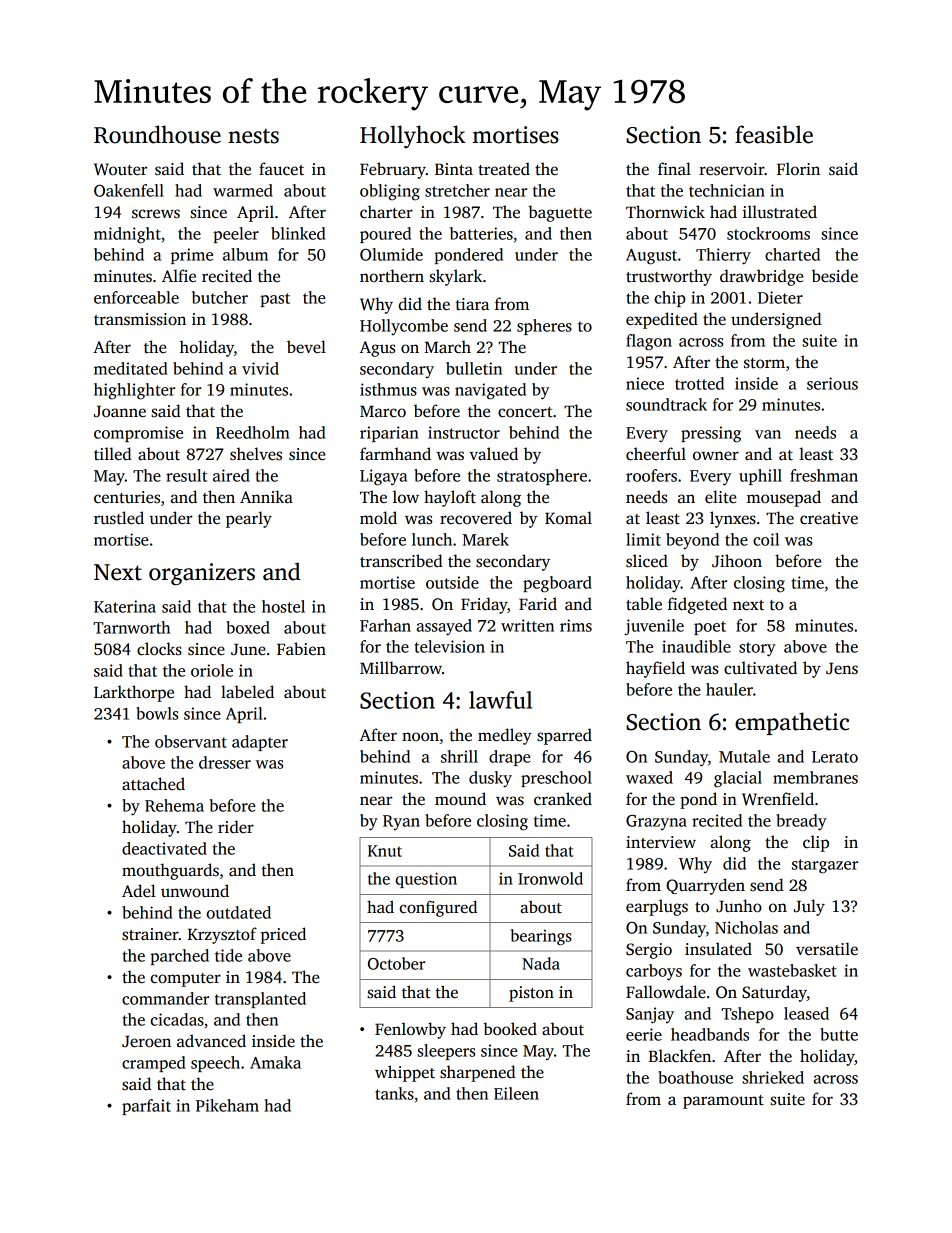 The image size is (952, 1233). Describe the element at coordinates (774, 134) in the screenshot. I see `feasible` at that location.
